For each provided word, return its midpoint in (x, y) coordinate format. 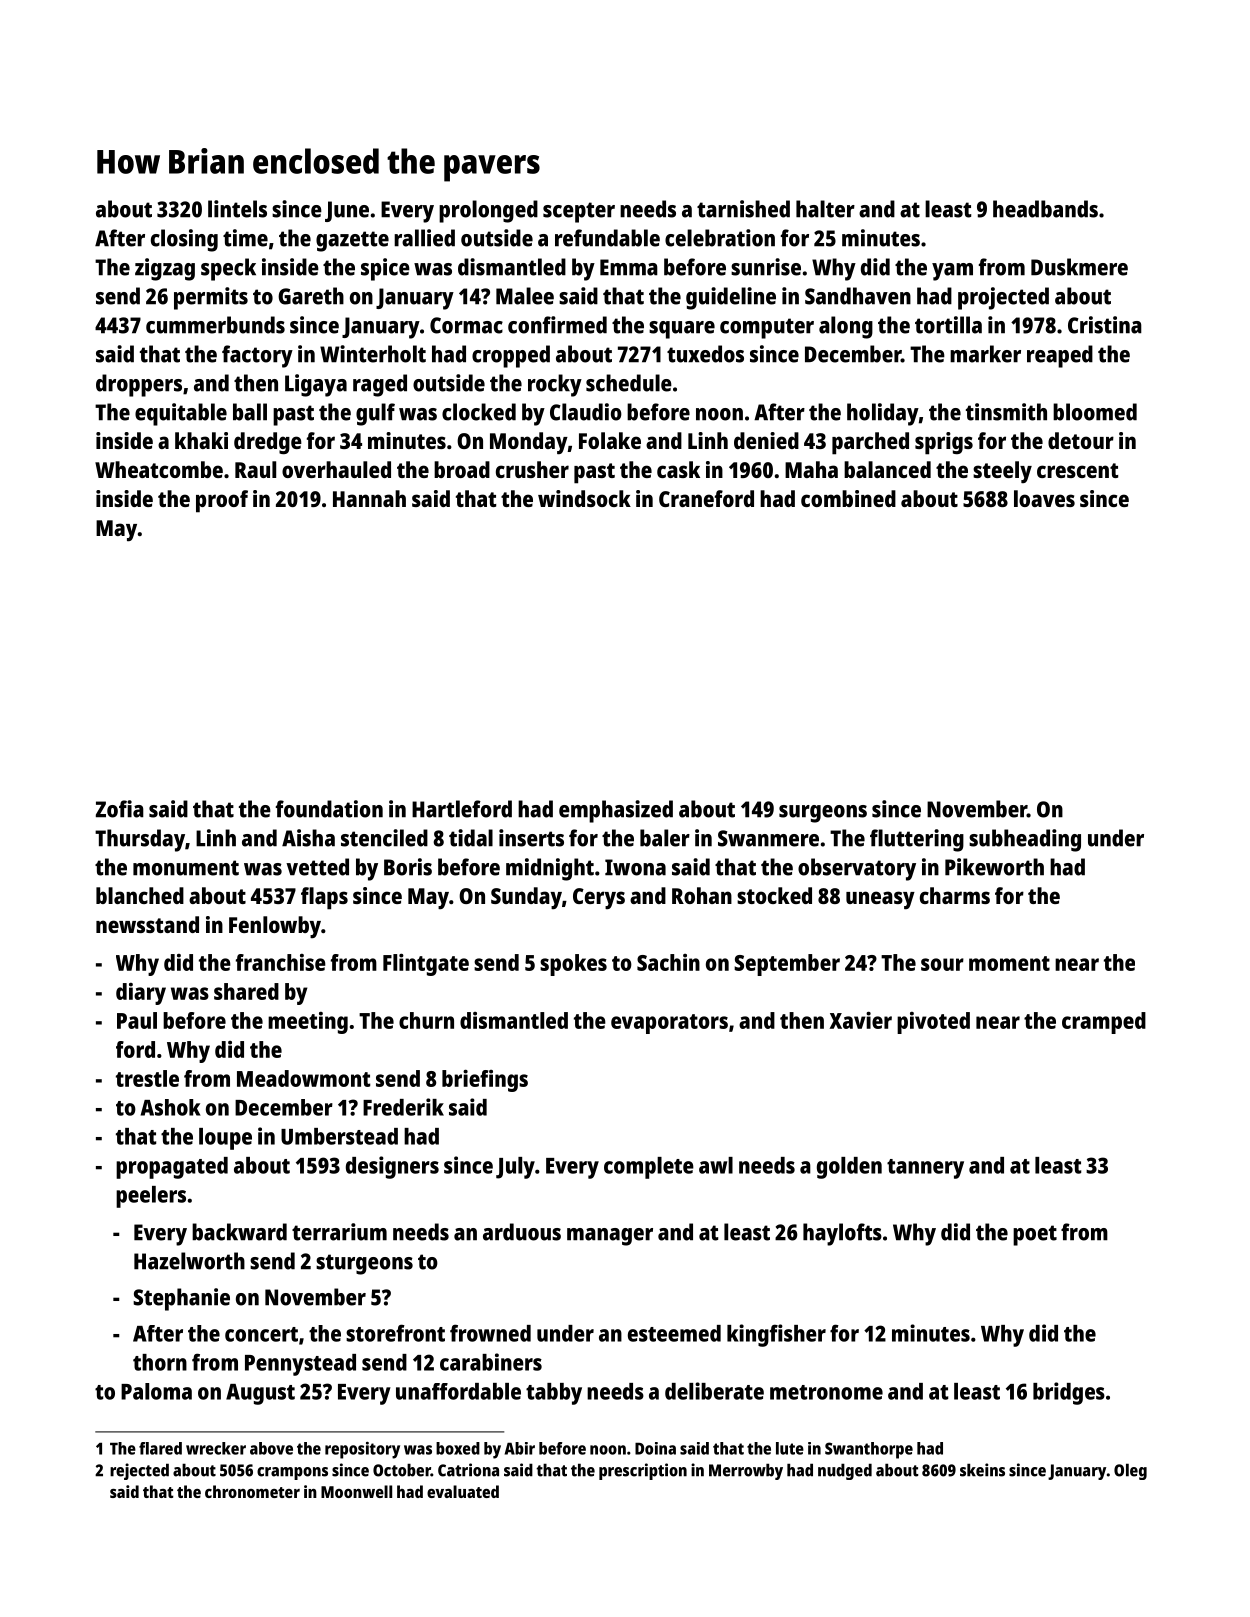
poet (1035, 1235)
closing (184, 240)
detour (1081, 440)
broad (462, 469)
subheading (1025, 840)
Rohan (702, 895)
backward (239, 1232)
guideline (731, 298)
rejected (139, 1471)
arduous (522, 1232)
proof (222, 501)
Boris (408, 867)
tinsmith (1006, 412)
